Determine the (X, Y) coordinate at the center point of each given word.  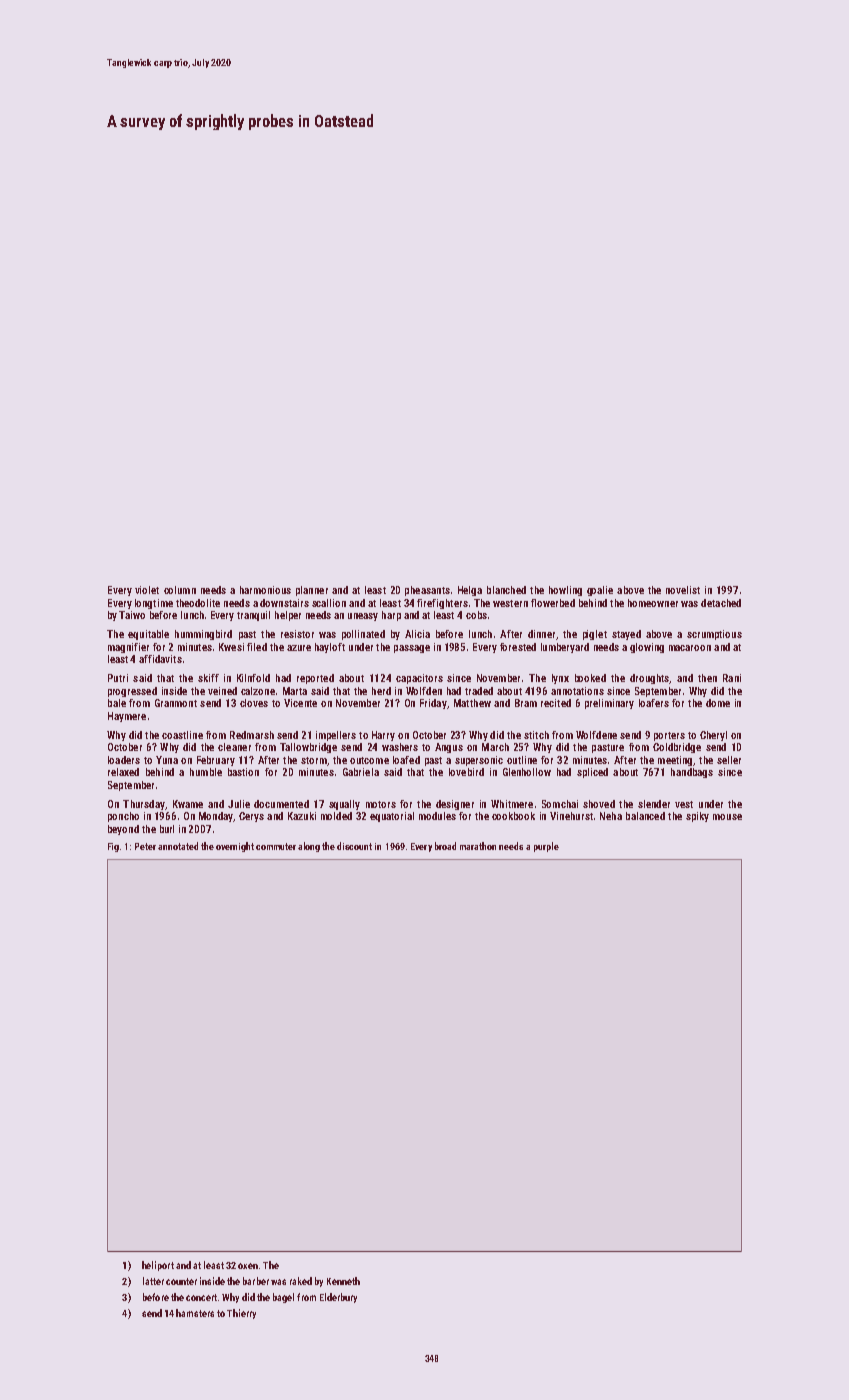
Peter (145, 846)
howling (565, 591)
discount (354, 846)
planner (312, 591)
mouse (727, 817)
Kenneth (343, 1281)
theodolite (198, 603)
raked (301, 1281)
